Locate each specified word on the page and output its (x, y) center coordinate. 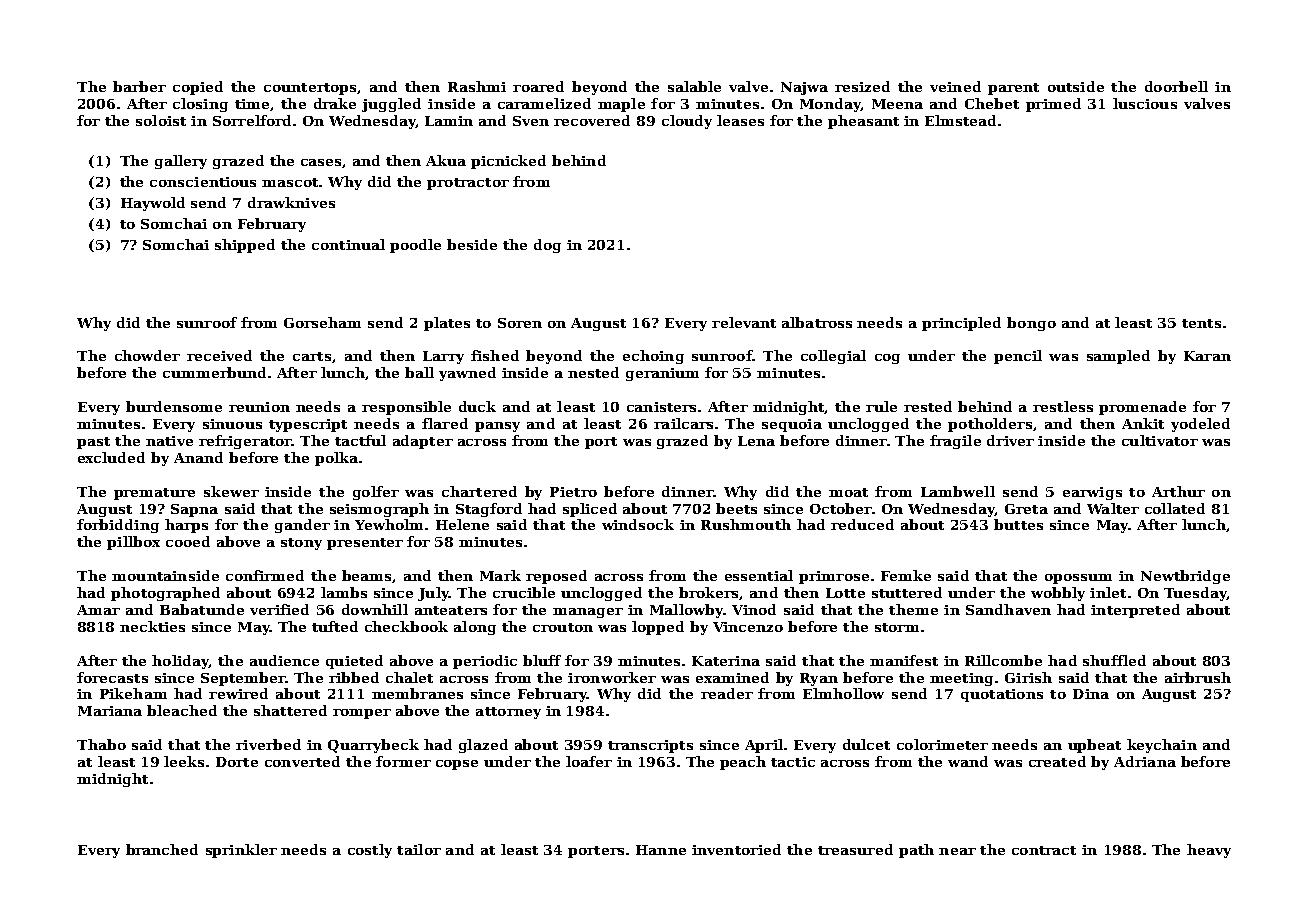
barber (139, 86)
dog (547, 246)
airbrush (1198, 677)
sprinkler (241, 851)
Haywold (153, 204)
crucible (524, 592)
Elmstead (960, 120)
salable (694, 86)
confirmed (265, 575)
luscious (1145, 103)
